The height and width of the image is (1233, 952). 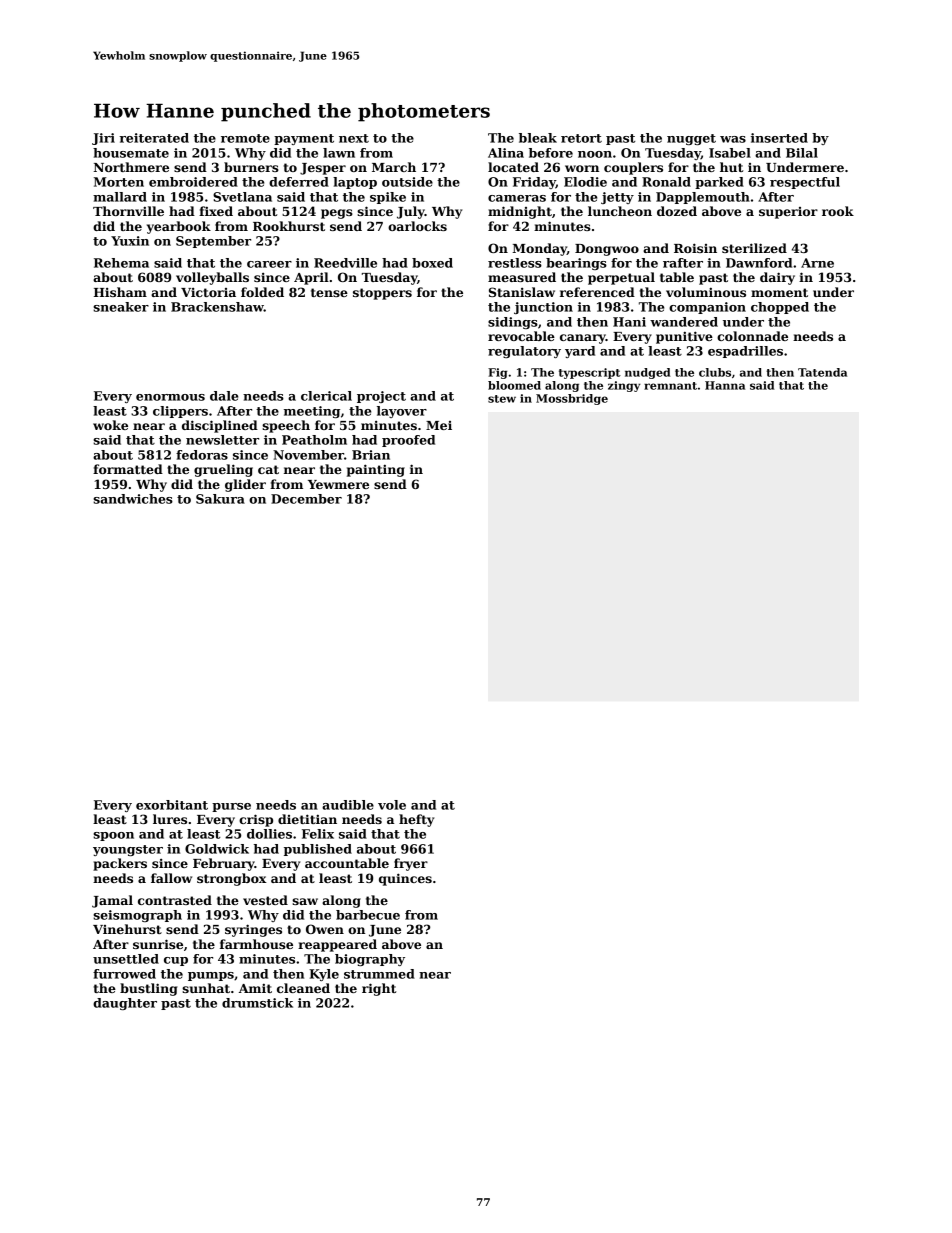 I want to click on sandwiches, so click(x=133, y=499).
